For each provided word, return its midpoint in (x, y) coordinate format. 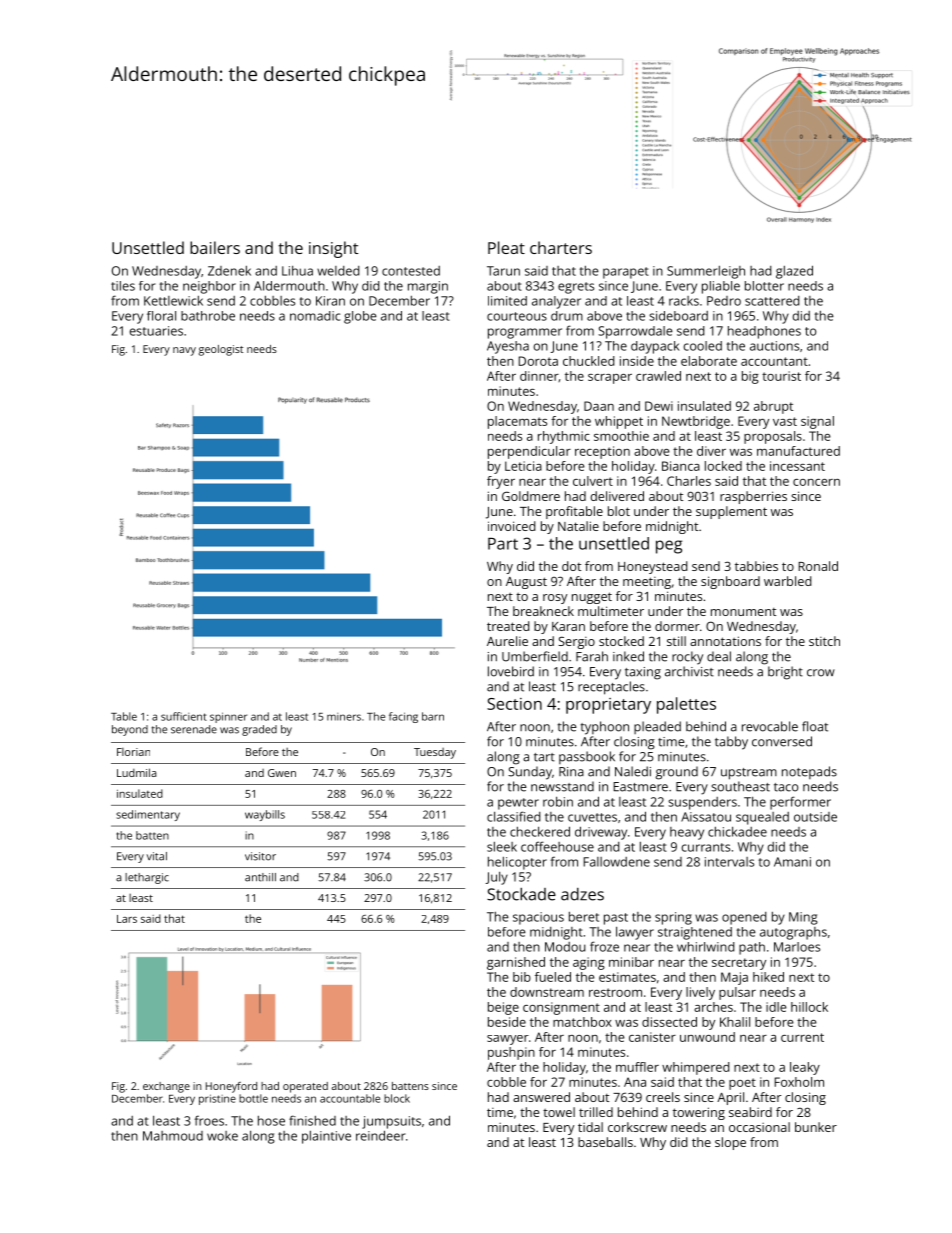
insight (333, 249)
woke (222, 1136)
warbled (788, 581)
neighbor (209, 287)
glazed (794, 272)
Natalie (578, 526)
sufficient (184, 716)
